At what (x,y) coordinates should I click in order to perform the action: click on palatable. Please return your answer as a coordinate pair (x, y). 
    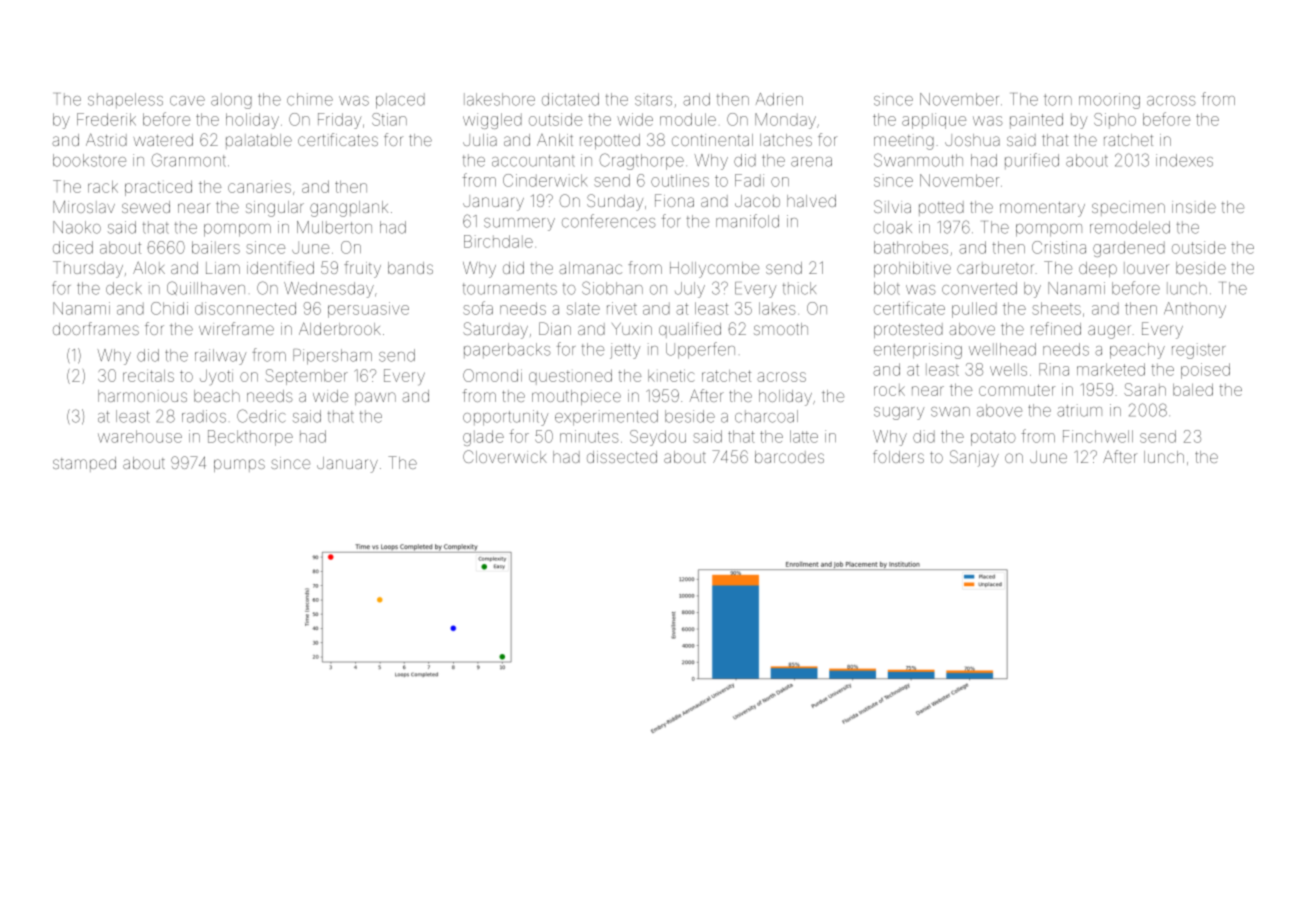
    Looking at the image, I should click on (259, 141).
